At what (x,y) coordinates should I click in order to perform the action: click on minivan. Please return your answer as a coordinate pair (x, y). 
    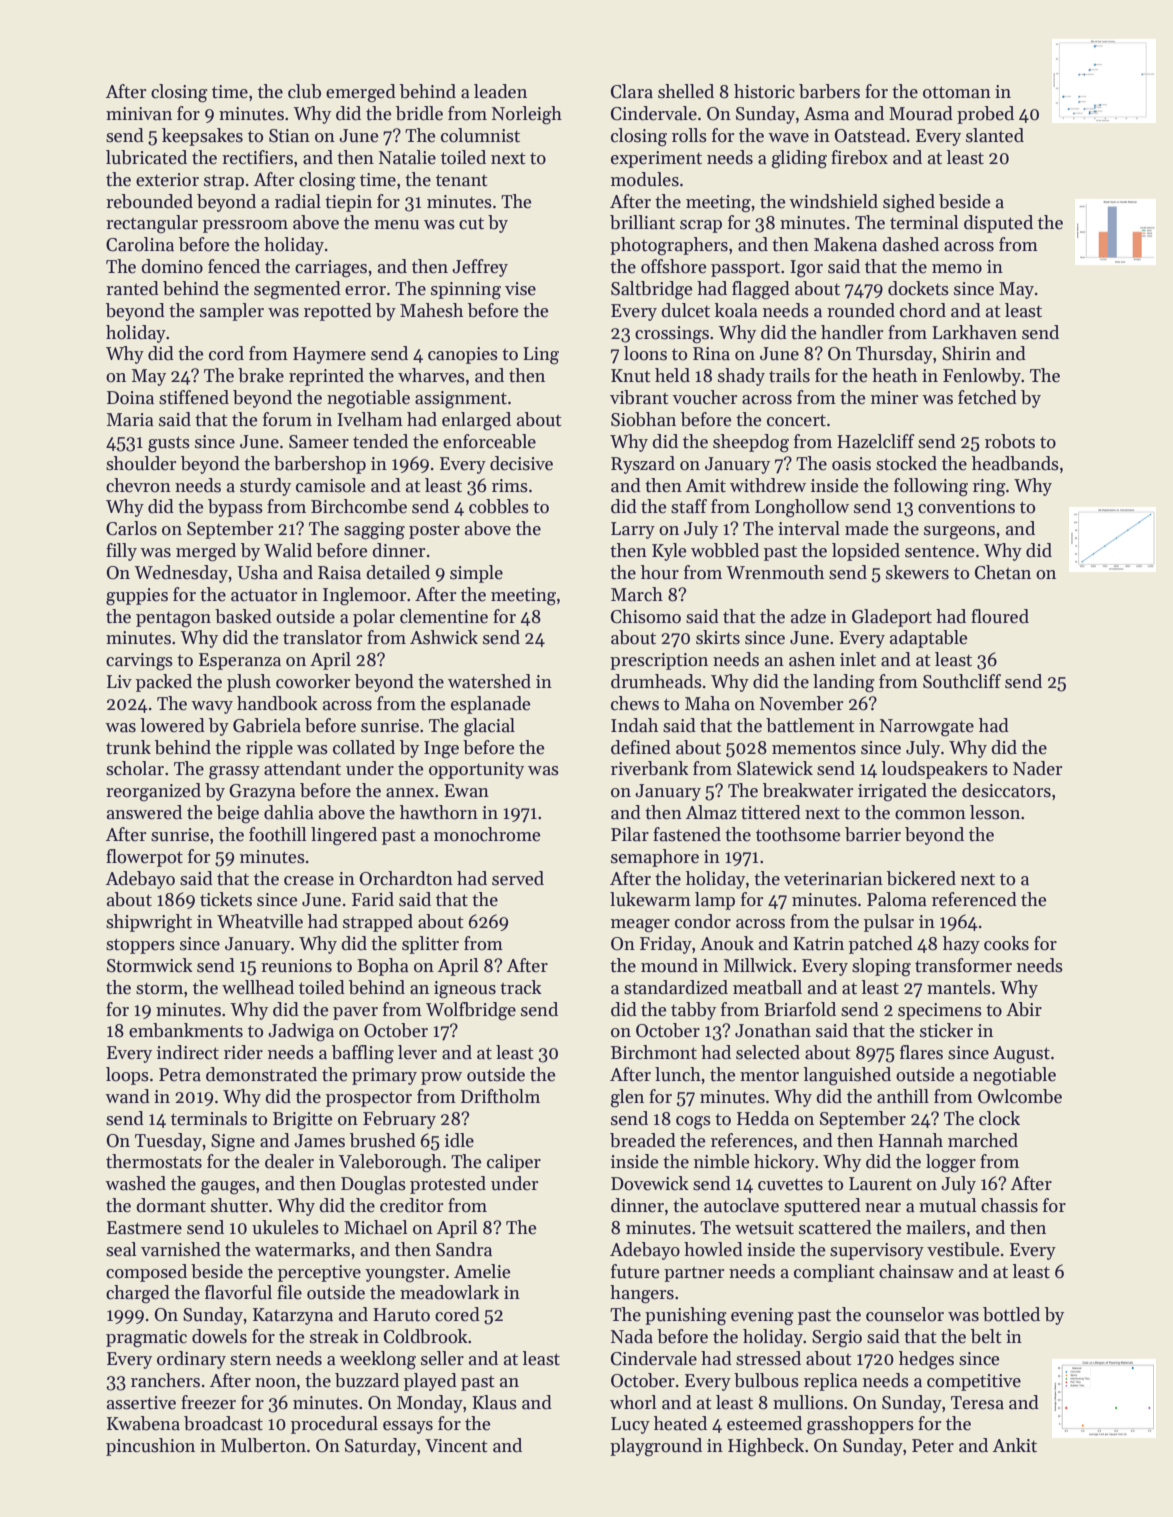
    Looking at the image, I should click on (139, 114).
